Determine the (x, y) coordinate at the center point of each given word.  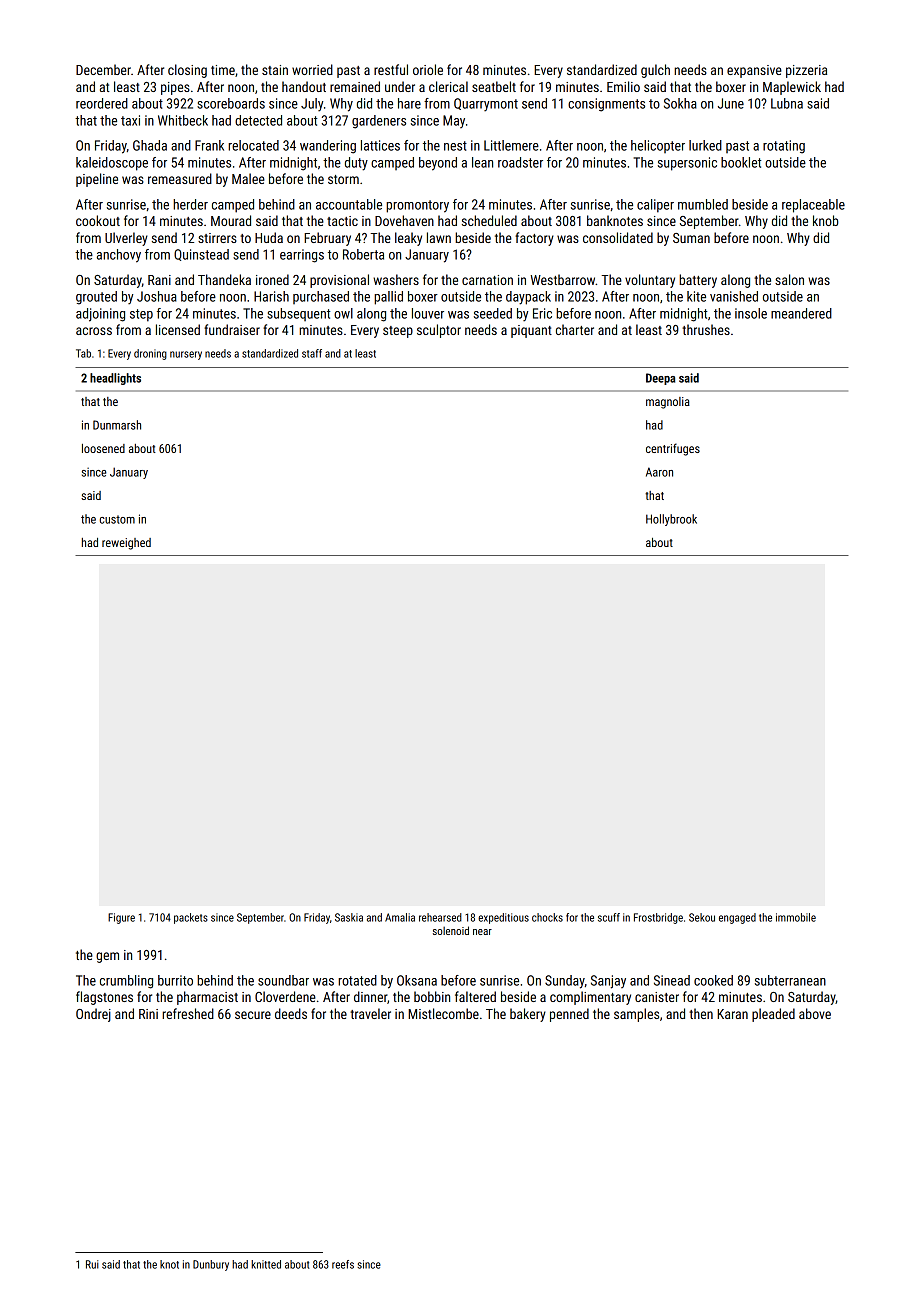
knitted (266, 1264)
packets (191, 918)
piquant (531, 331)
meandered (801, 313)
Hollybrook (671, 520)
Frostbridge (658, 918)
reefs (343, 1264)
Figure (121, 918)
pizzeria (806, 71)
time (223, 70)
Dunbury (211, 1265)
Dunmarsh (117, 425)
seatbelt (494, 86)
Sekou (702, 917)
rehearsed (440, 917)
